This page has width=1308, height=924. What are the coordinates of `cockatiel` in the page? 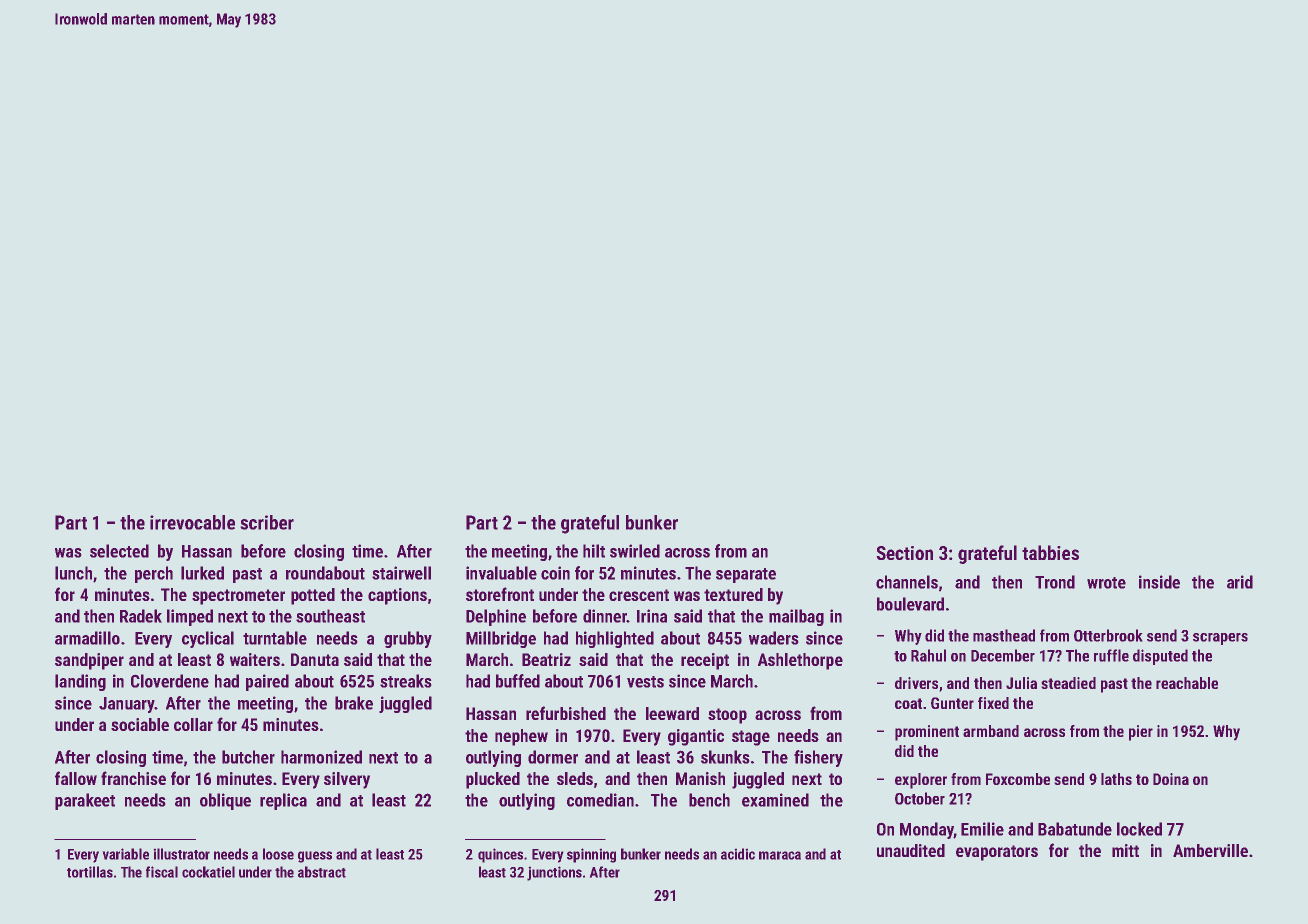 It's located at (208, 872).
